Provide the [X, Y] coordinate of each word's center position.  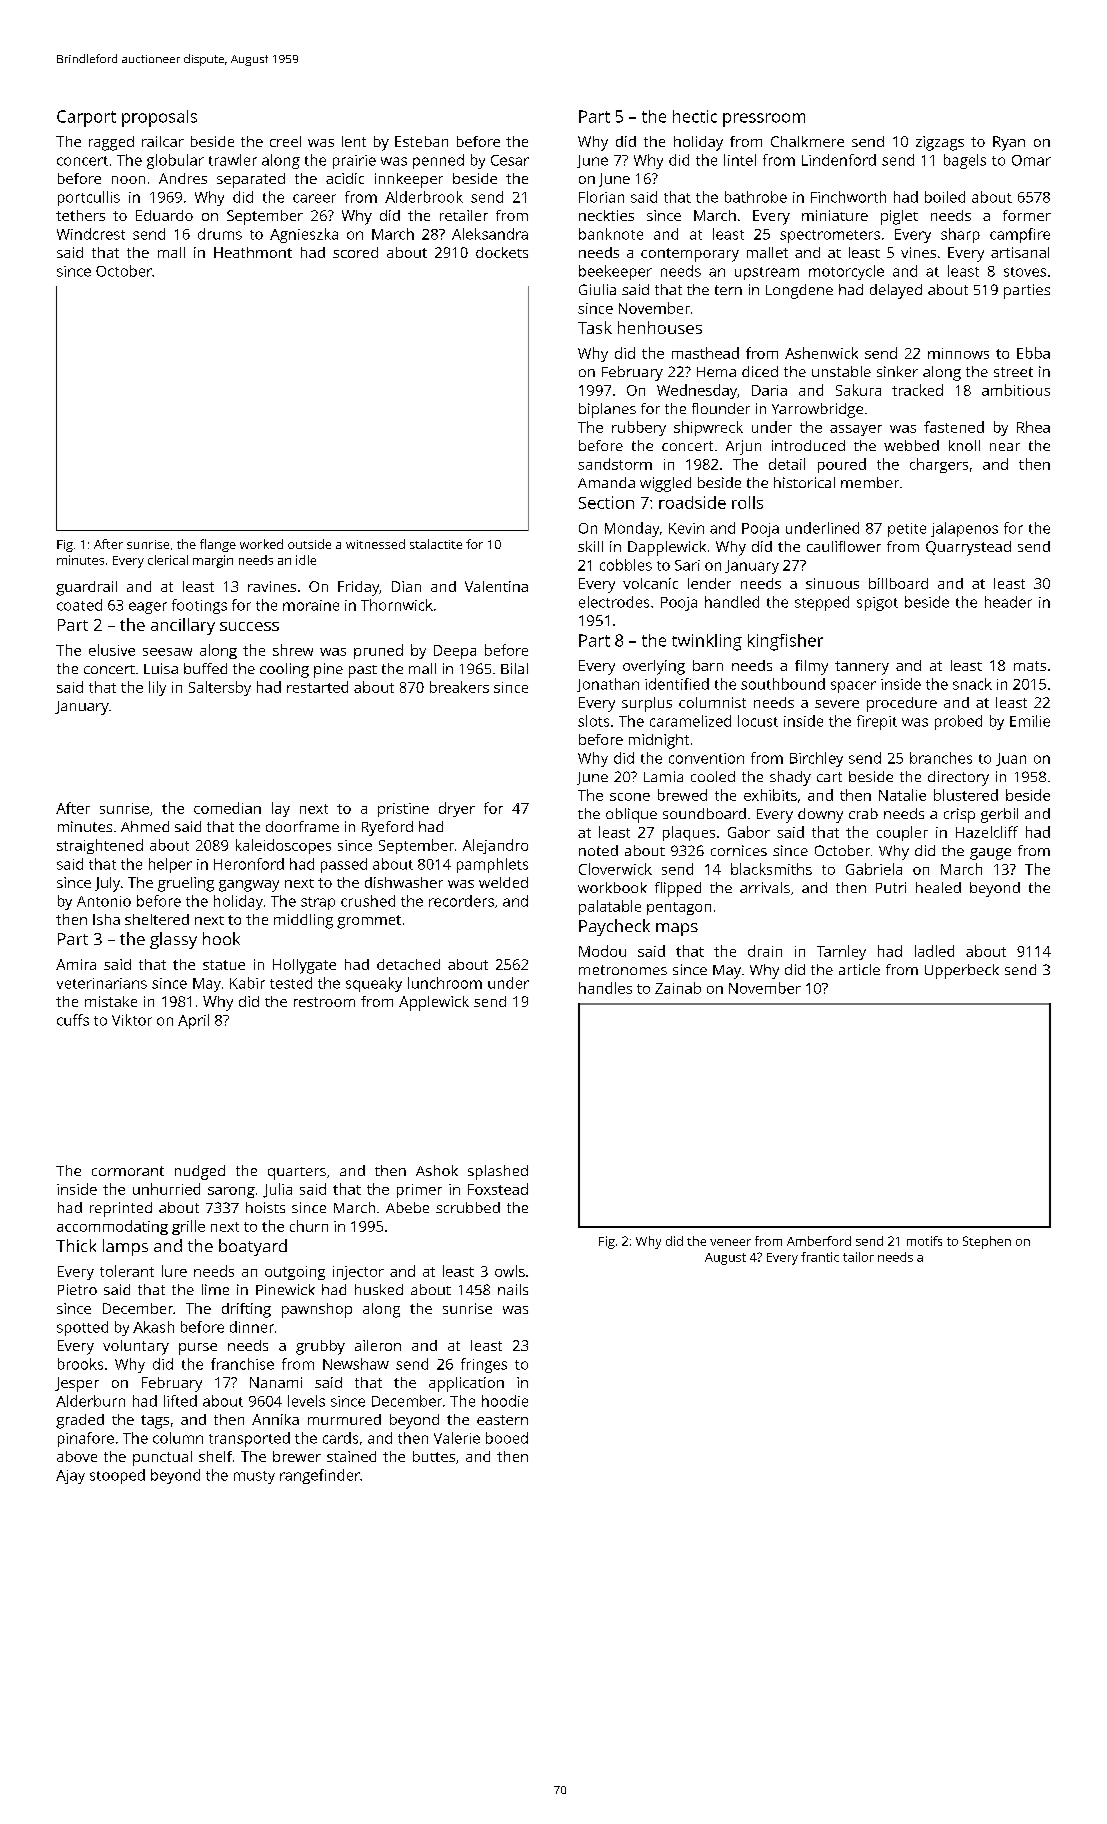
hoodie [505, 1401]
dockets [502, 252]
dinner [252, 1327]
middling [303, 921]
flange [218, 545]
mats [1030, 666]
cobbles [626, 565]
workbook [612, 887]
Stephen [987, 1242]
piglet [899, 217]
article [859, 969]
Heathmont [253, 252]
